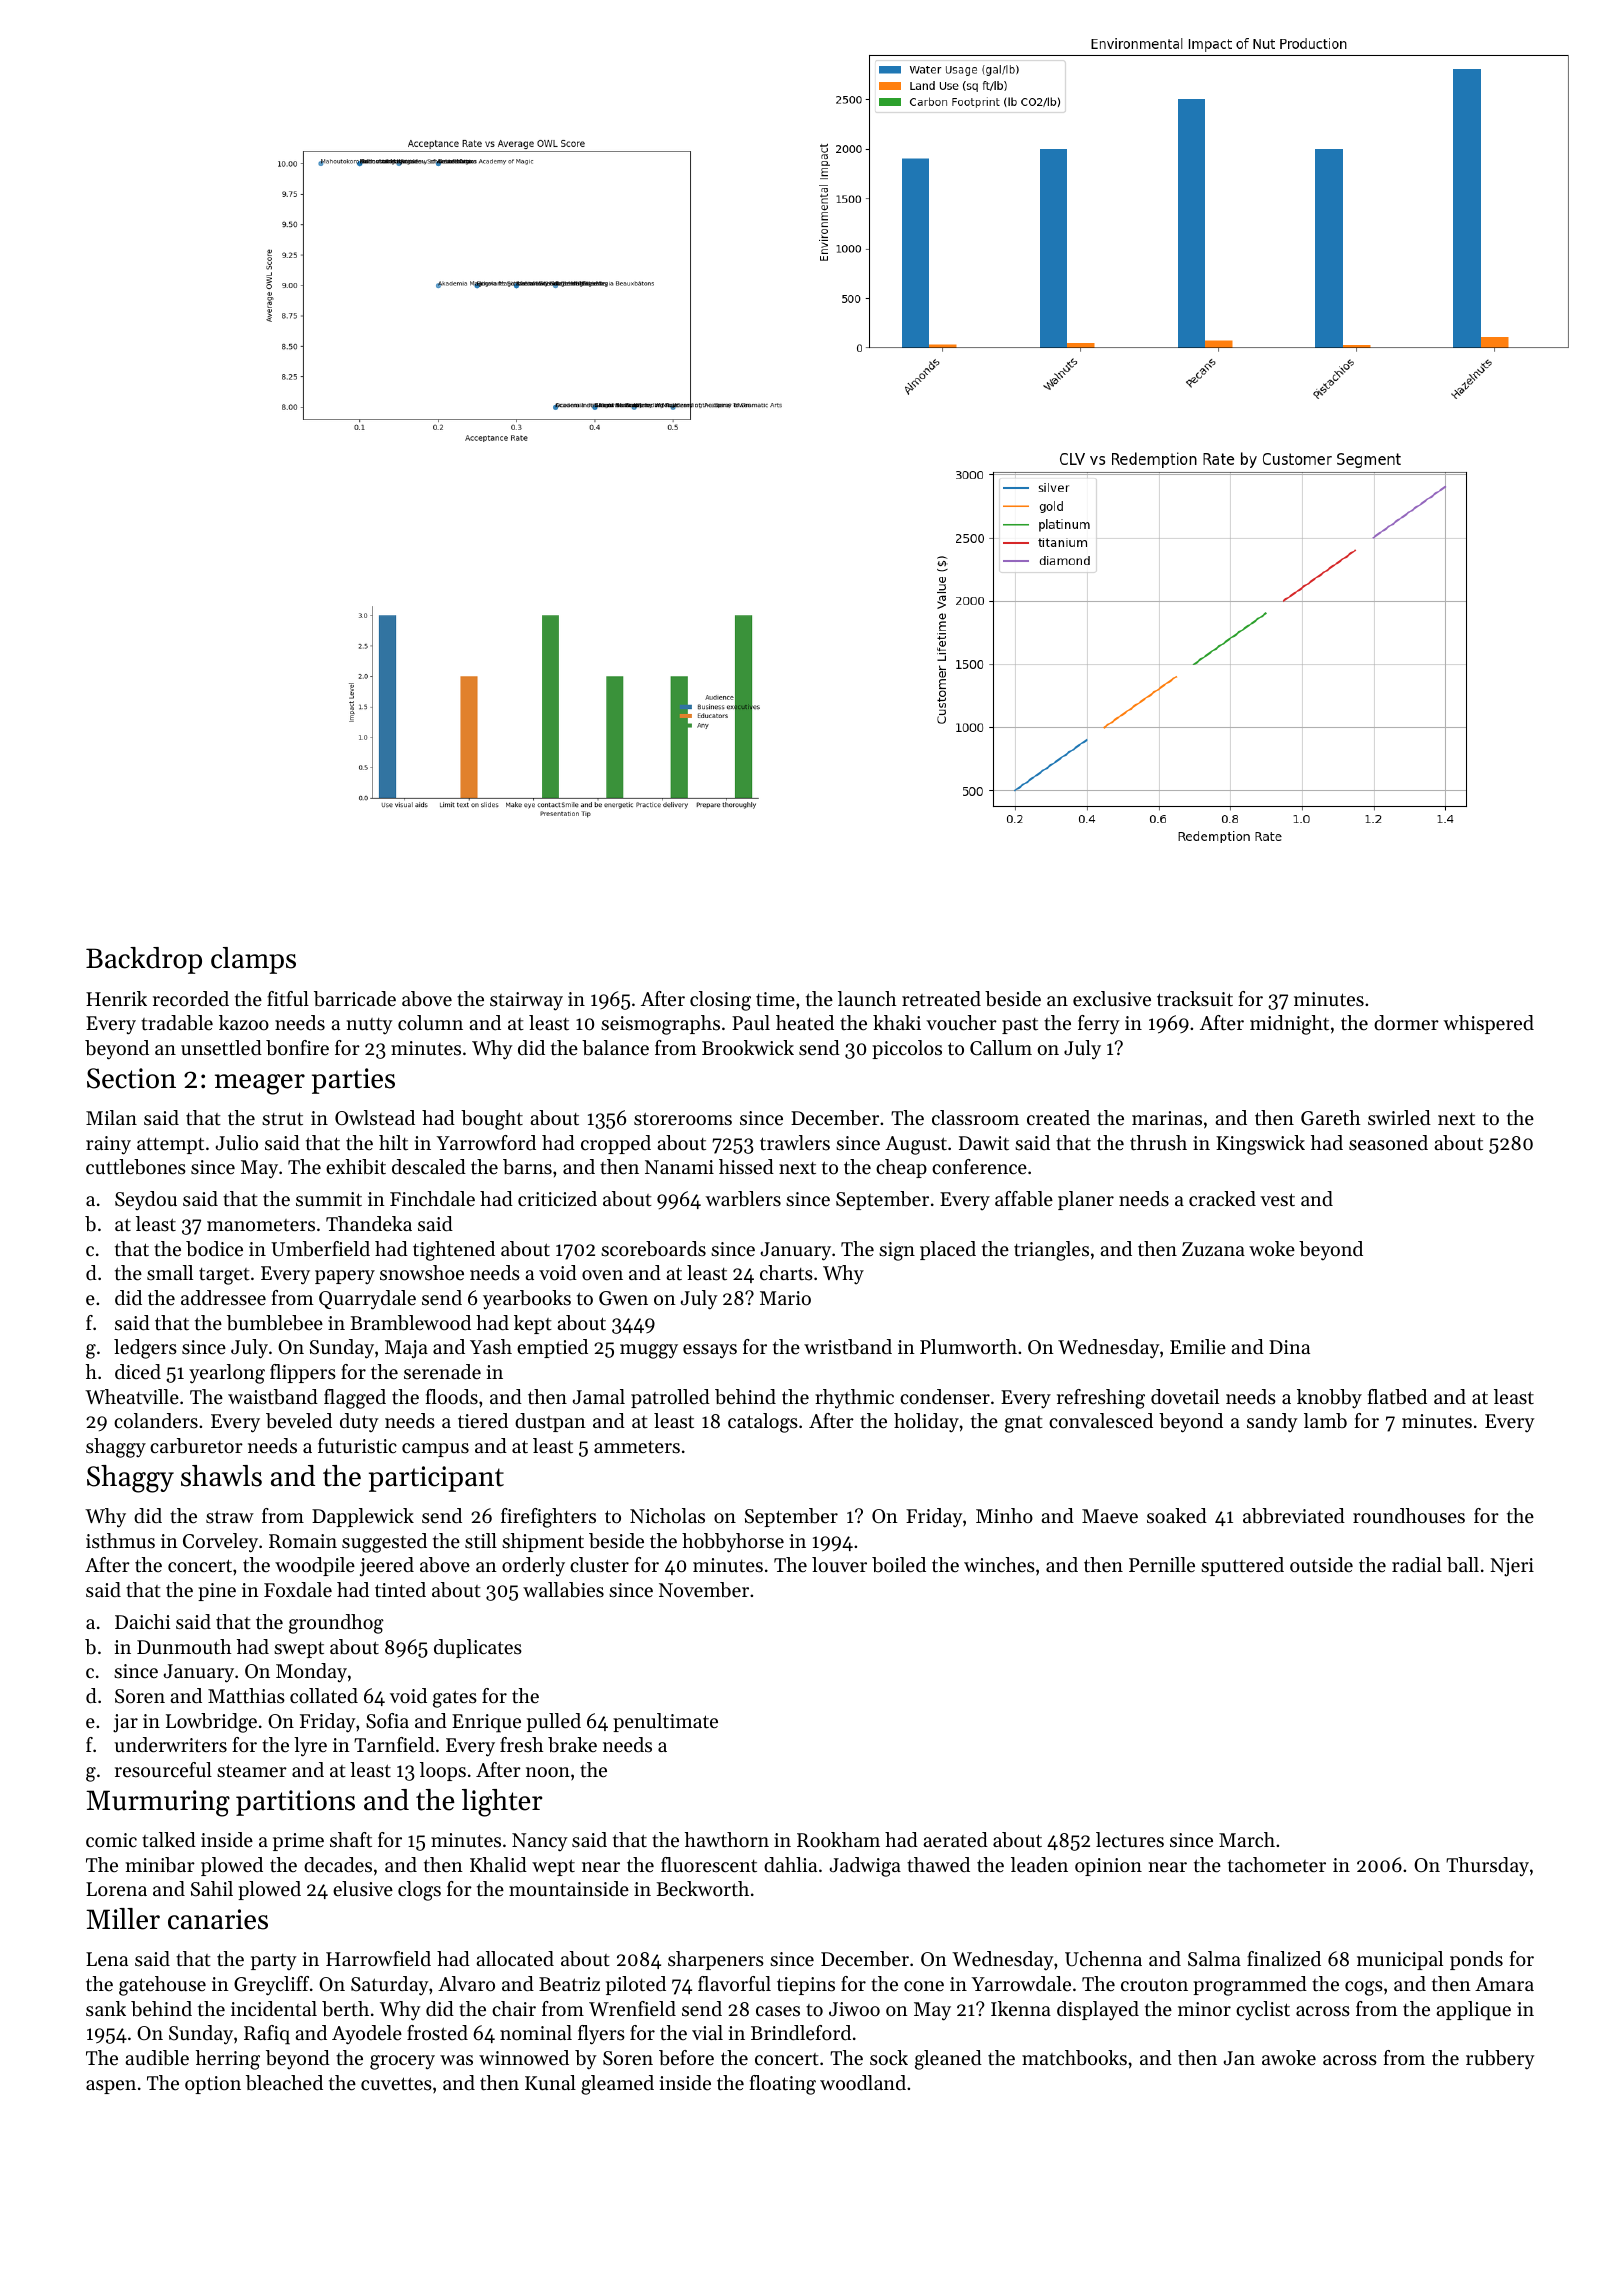 The width and height of the screenshot is (1620, 2292). What do you see at coordinates (253, 960) in the screenshot?
I see `clamps` at bounding box center [253, 960].
